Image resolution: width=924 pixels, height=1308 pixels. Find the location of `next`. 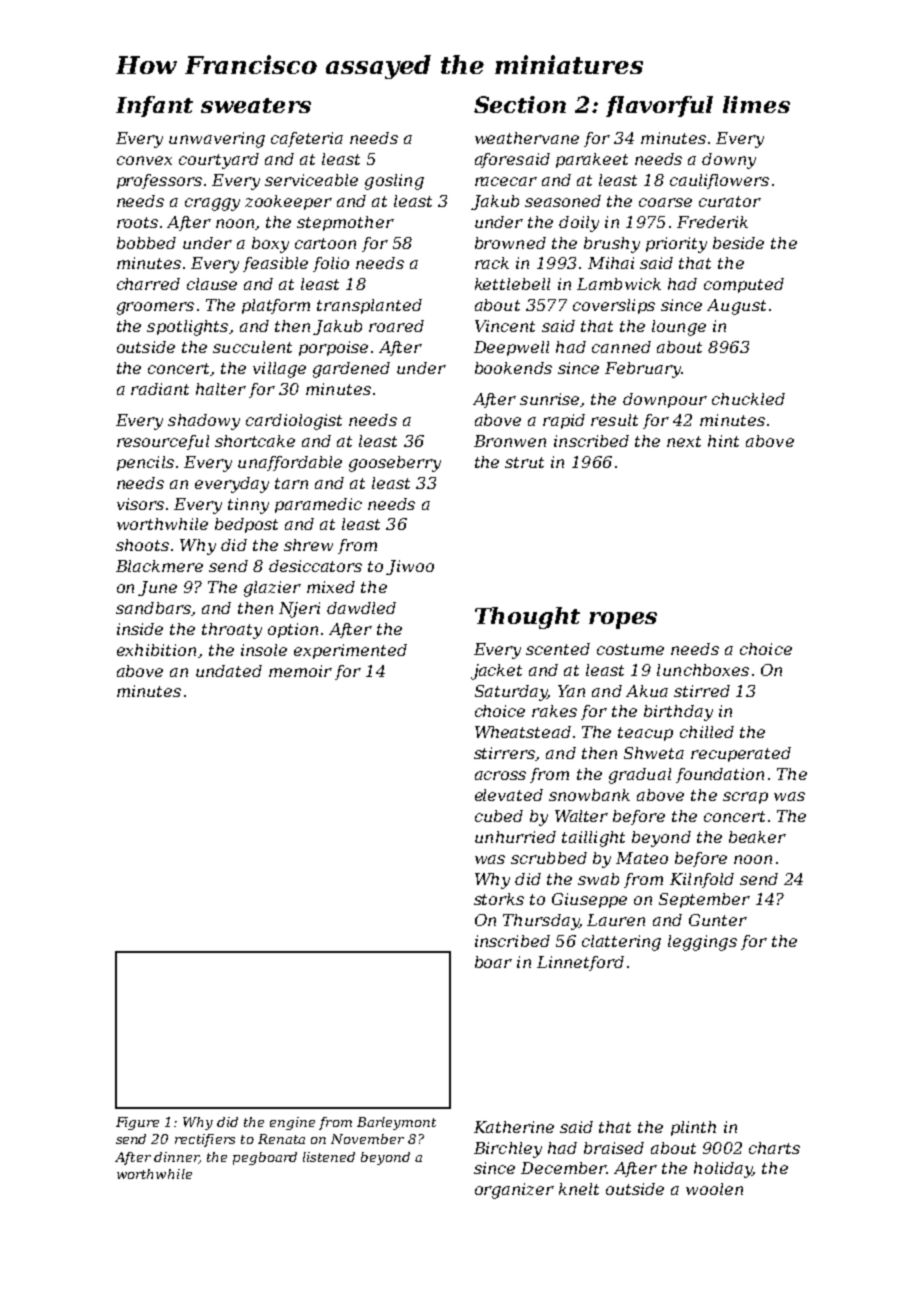

next is located at coordinates (684, 441).
